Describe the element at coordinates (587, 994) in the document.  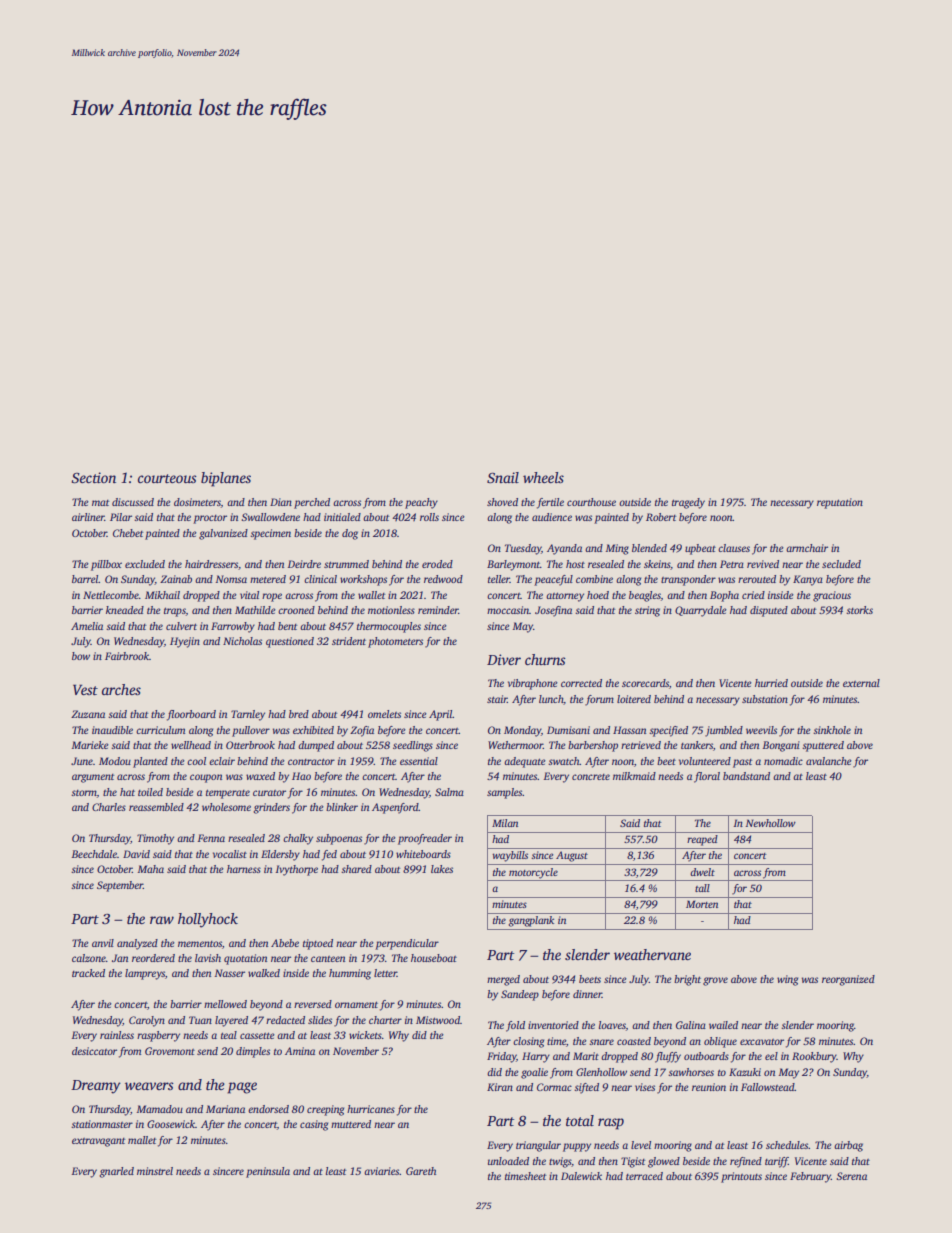
I see `dinner` at that location.
